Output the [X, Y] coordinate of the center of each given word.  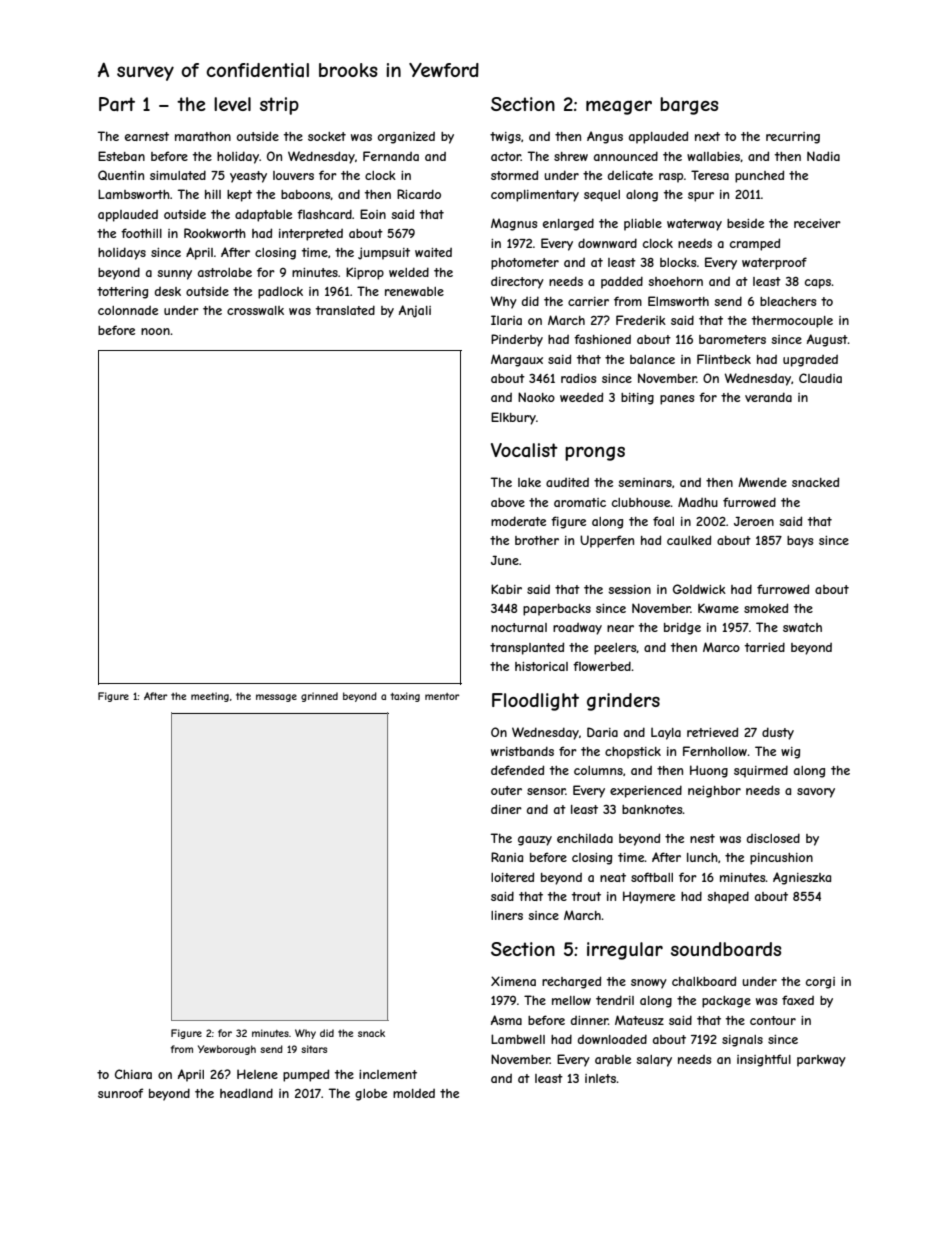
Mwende [762, 482]
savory [816, 793]
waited [433, 252]
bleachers [788, 301]
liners [507, 915]
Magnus [514, 224]
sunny [174, 275]
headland [246, 1093]
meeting [210, 697]
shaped [728, 897]
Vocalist [524, 450]
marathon [203, 136]
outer [506, 790]
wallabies [713, 156]
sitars [314, 1049]
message [276, 698]
